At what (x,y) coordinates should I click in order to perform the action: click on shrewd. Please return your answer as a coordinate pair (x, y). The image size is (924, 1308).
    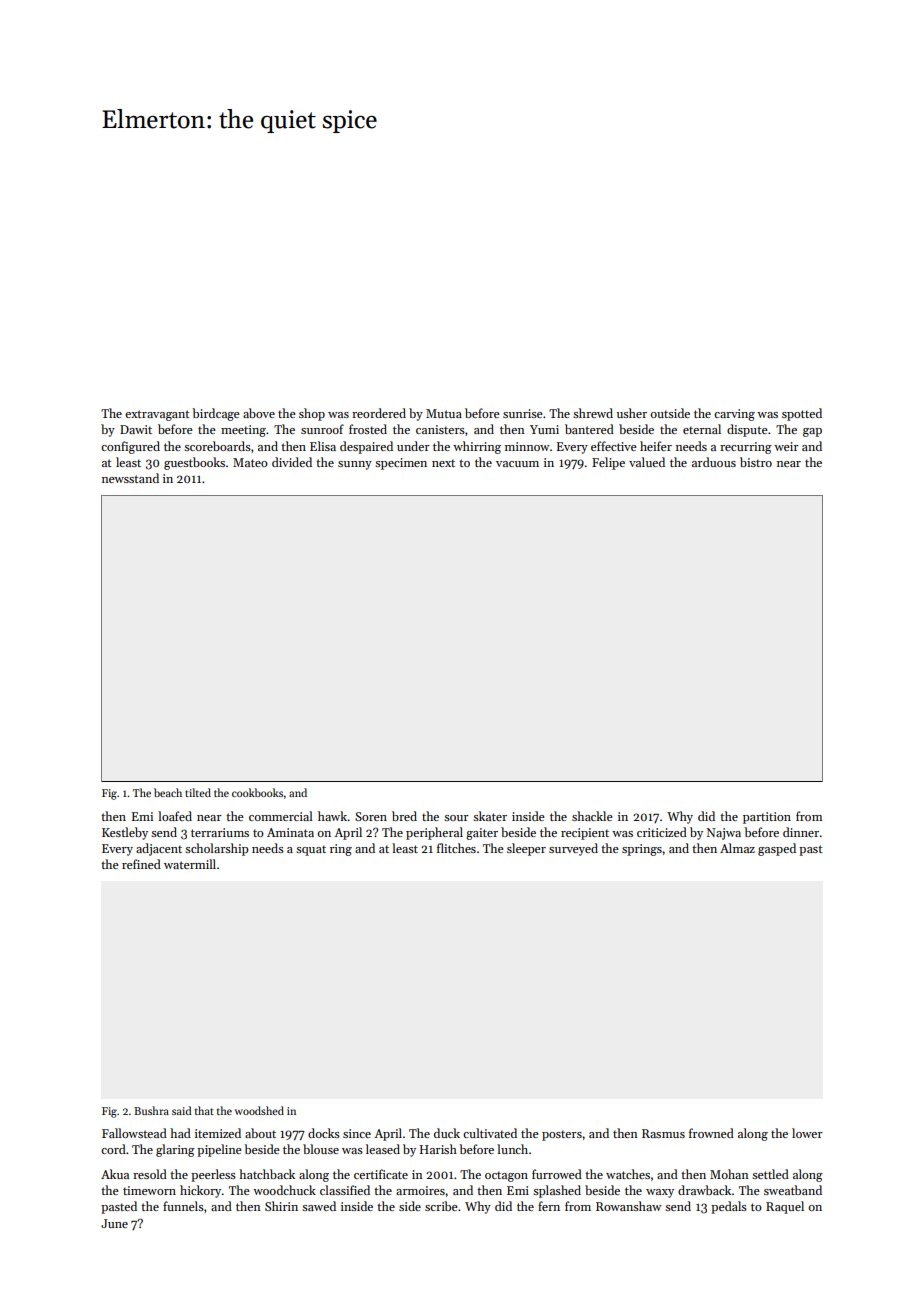
    Looking at the image, I should click on (593, 413).
